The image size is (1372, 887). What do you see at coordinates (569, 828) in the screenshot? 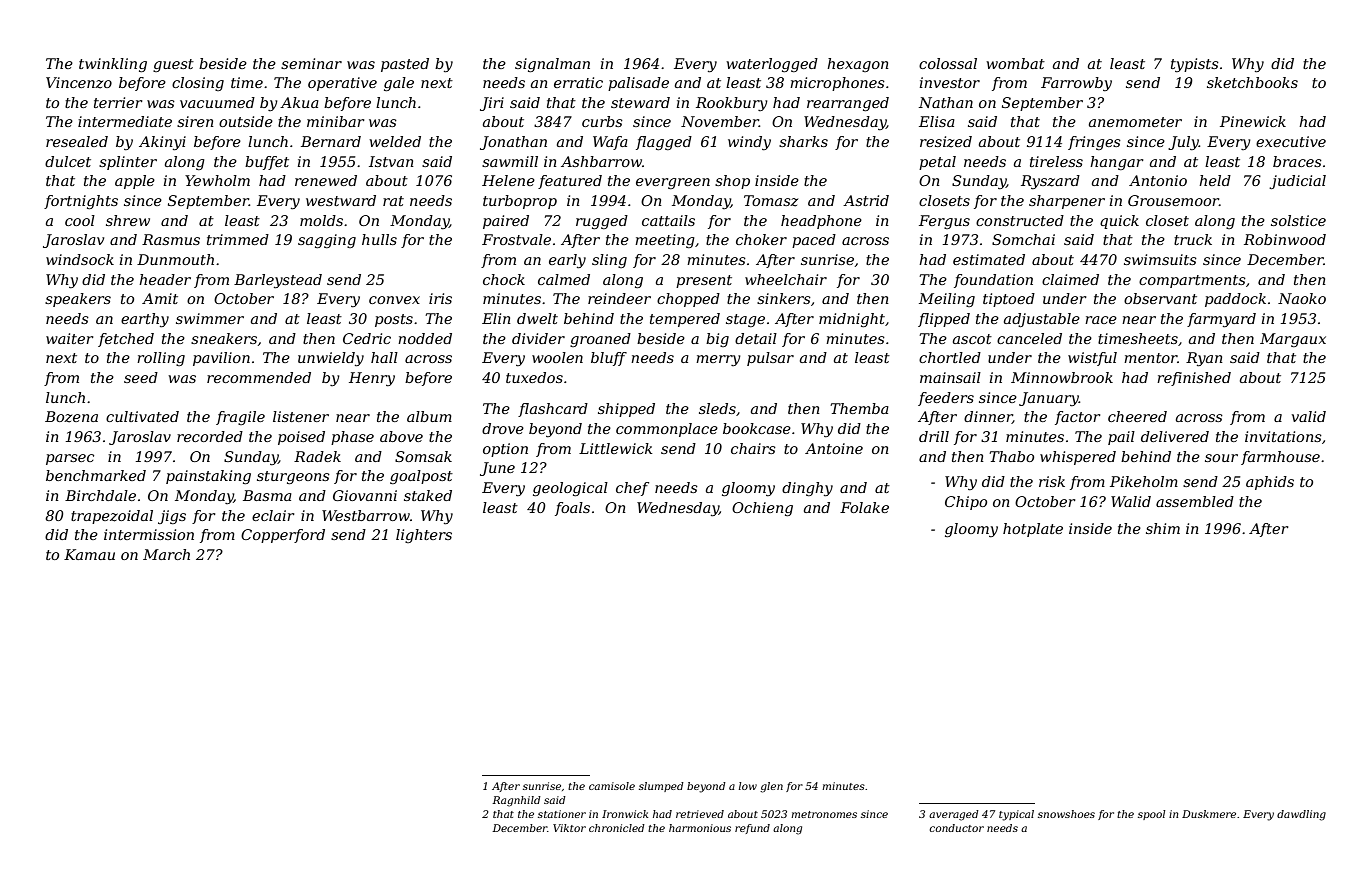
I see `Viktor` at bounding box center [569, 828].
